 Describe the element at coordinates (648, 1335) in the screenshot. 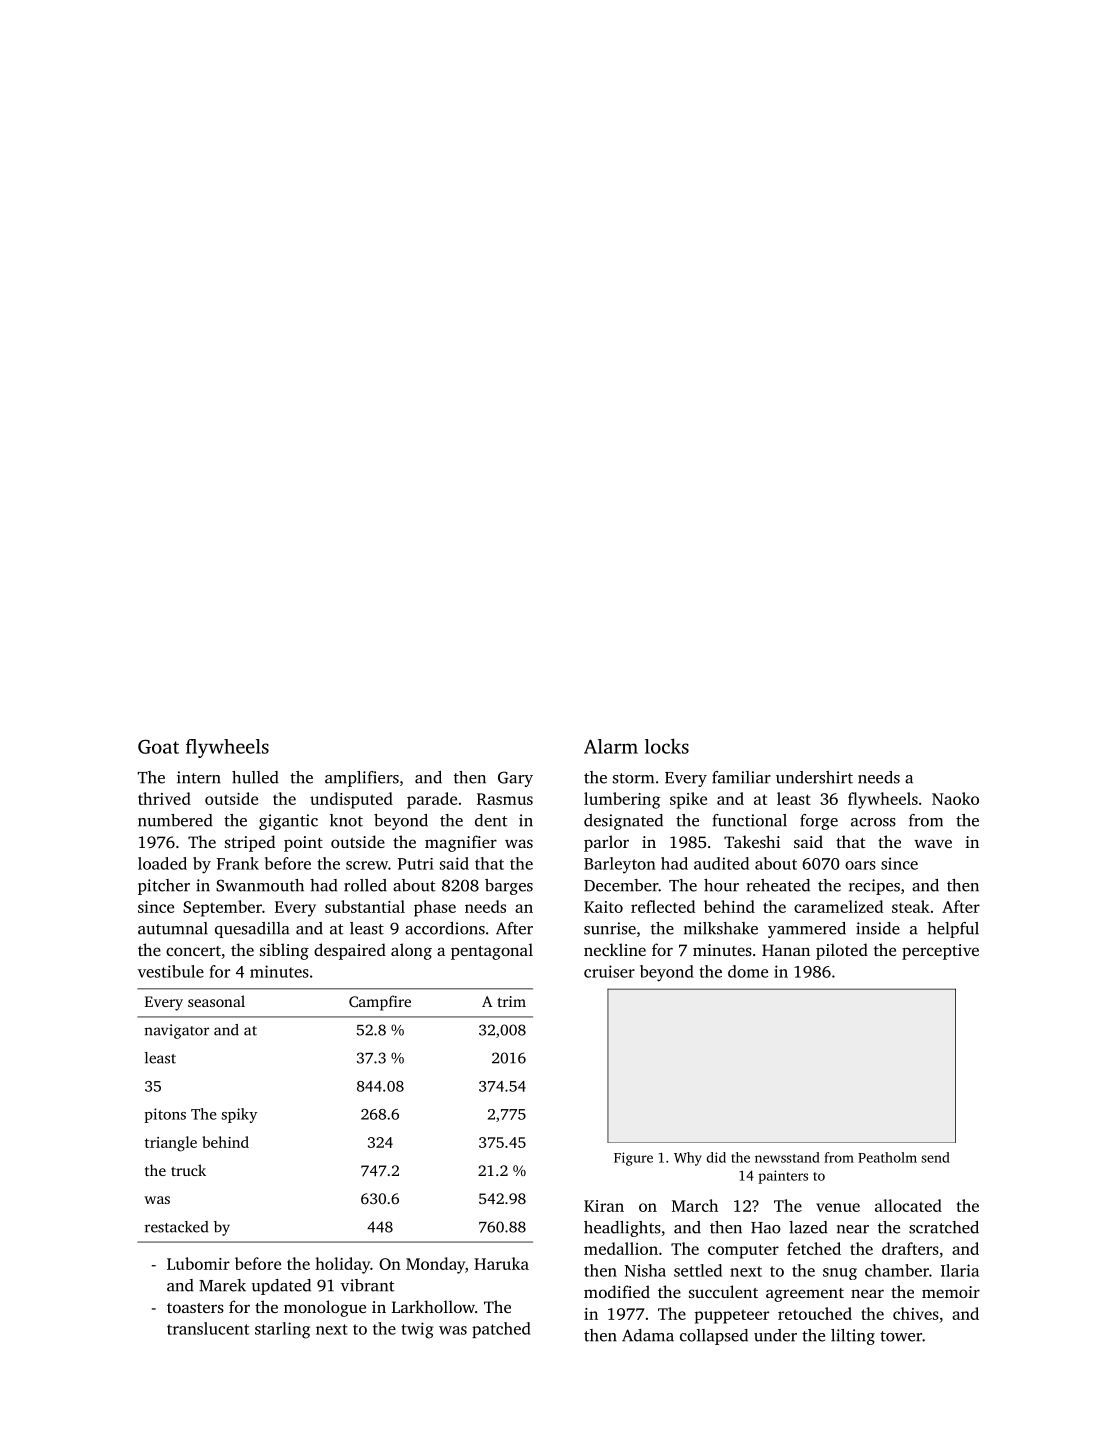

I see `Adama` at that location.
